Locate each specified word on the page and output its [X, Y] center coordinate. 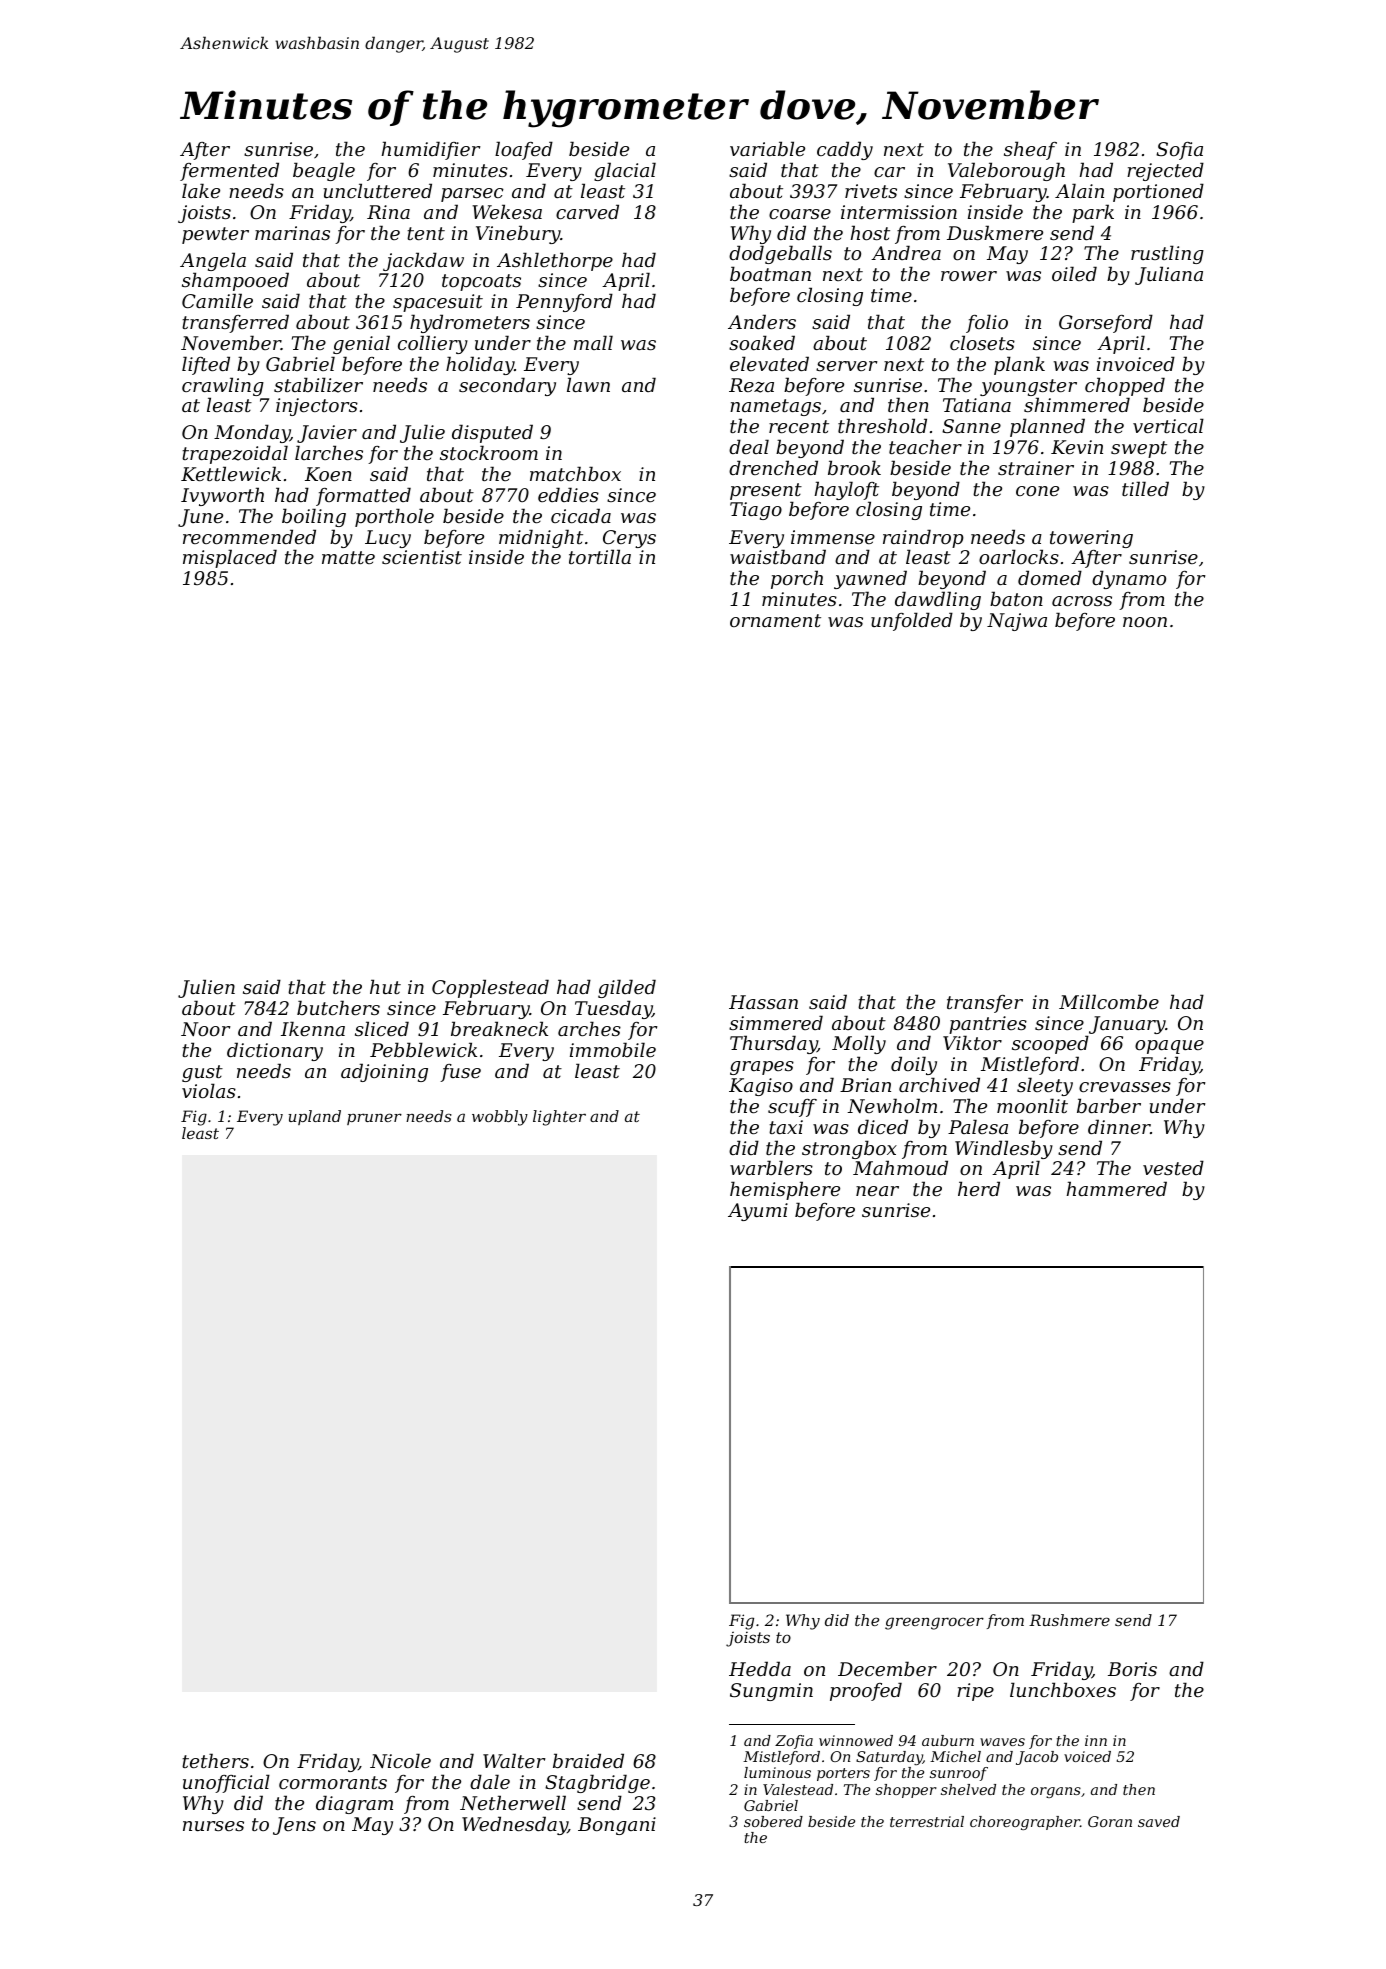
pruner [374, 1119]
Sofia [1179, 151]
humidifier [431, 150]
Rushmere [1069, 1620]
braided [588, 1760]
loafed [524, 150]
